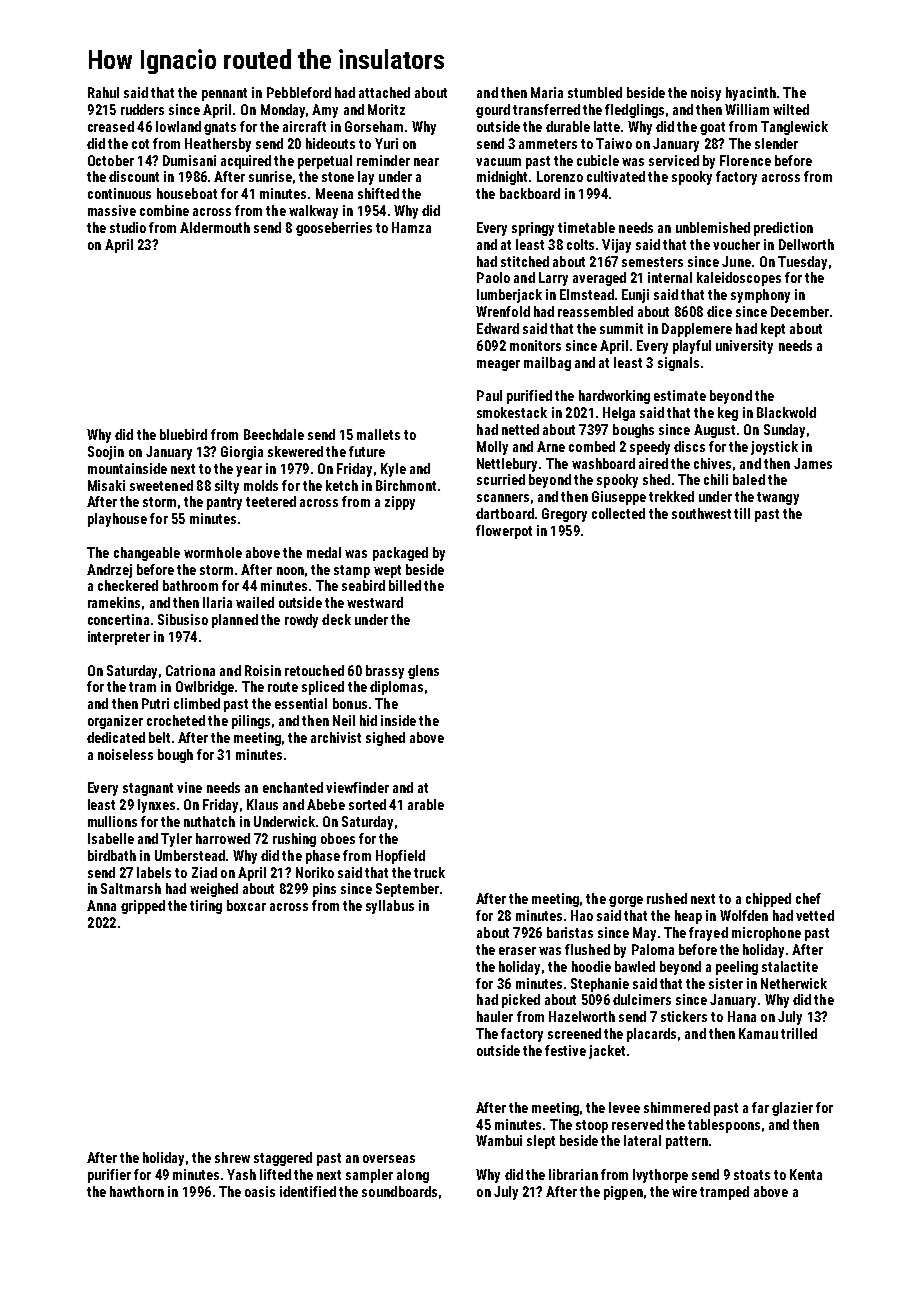 The height and width of the screenshot is (1308, 924). What do you see at coordinates (739, 279) in the screenshot?
I see `kaleidoscopes` at bounding box center [739, 279].
